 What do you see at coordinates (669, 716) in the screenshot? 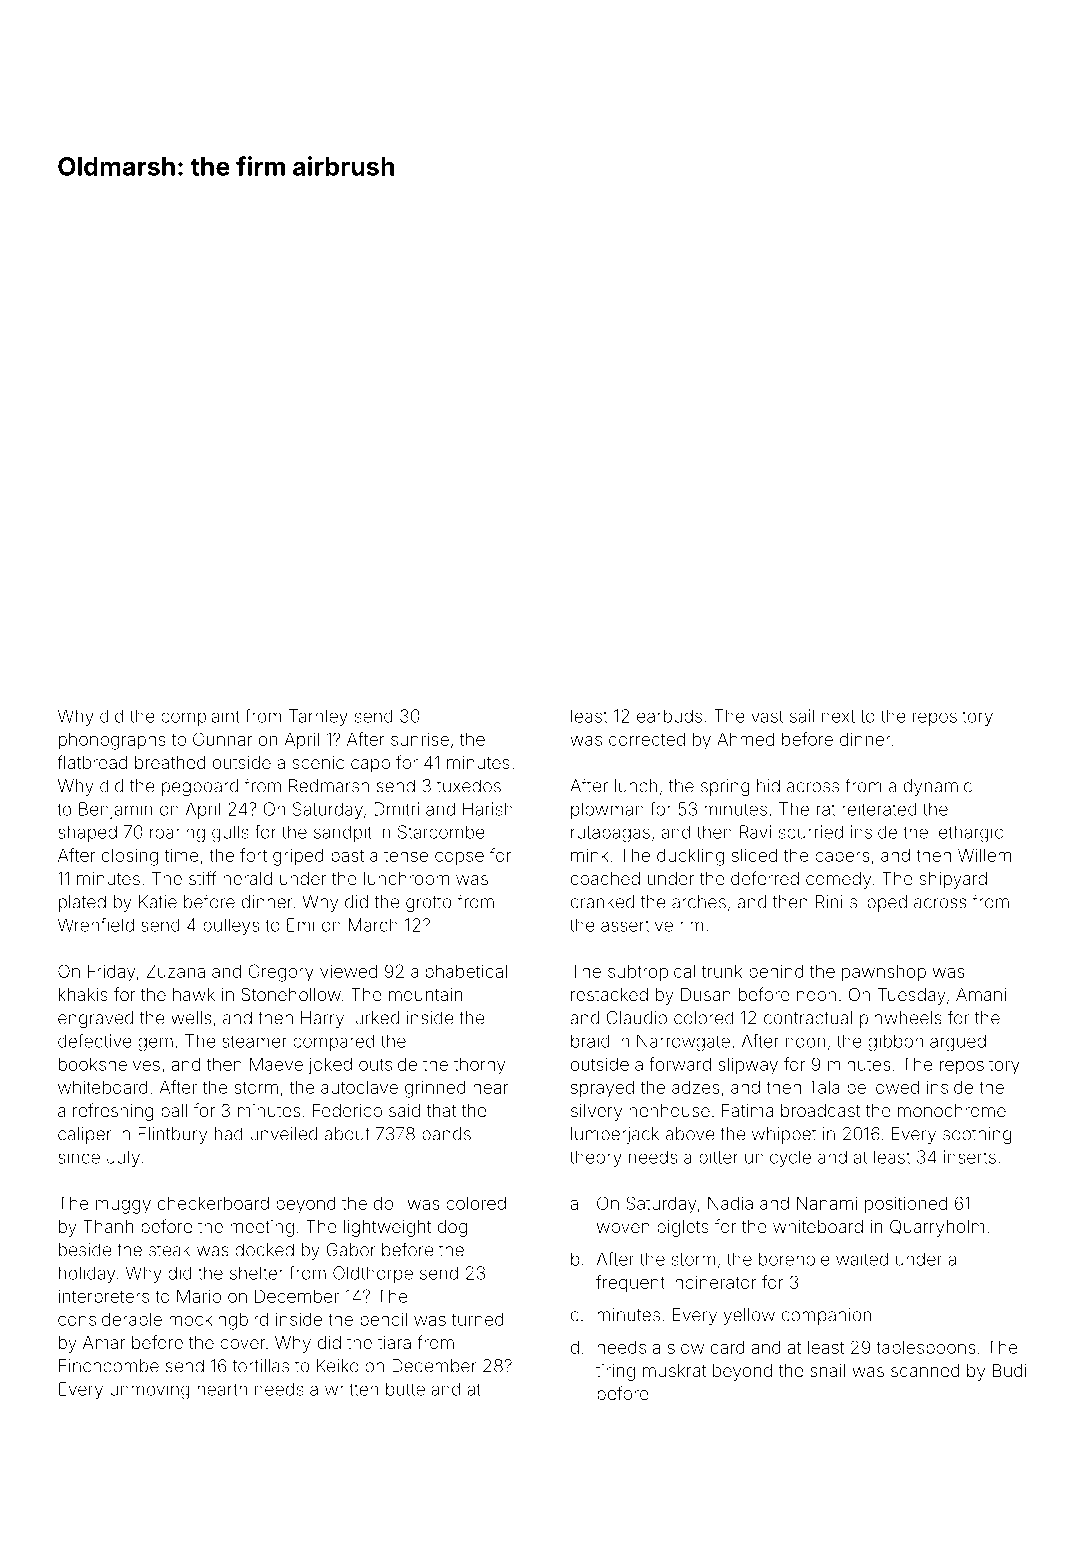
I see `earbuds` at bounding box center [669, 716].
